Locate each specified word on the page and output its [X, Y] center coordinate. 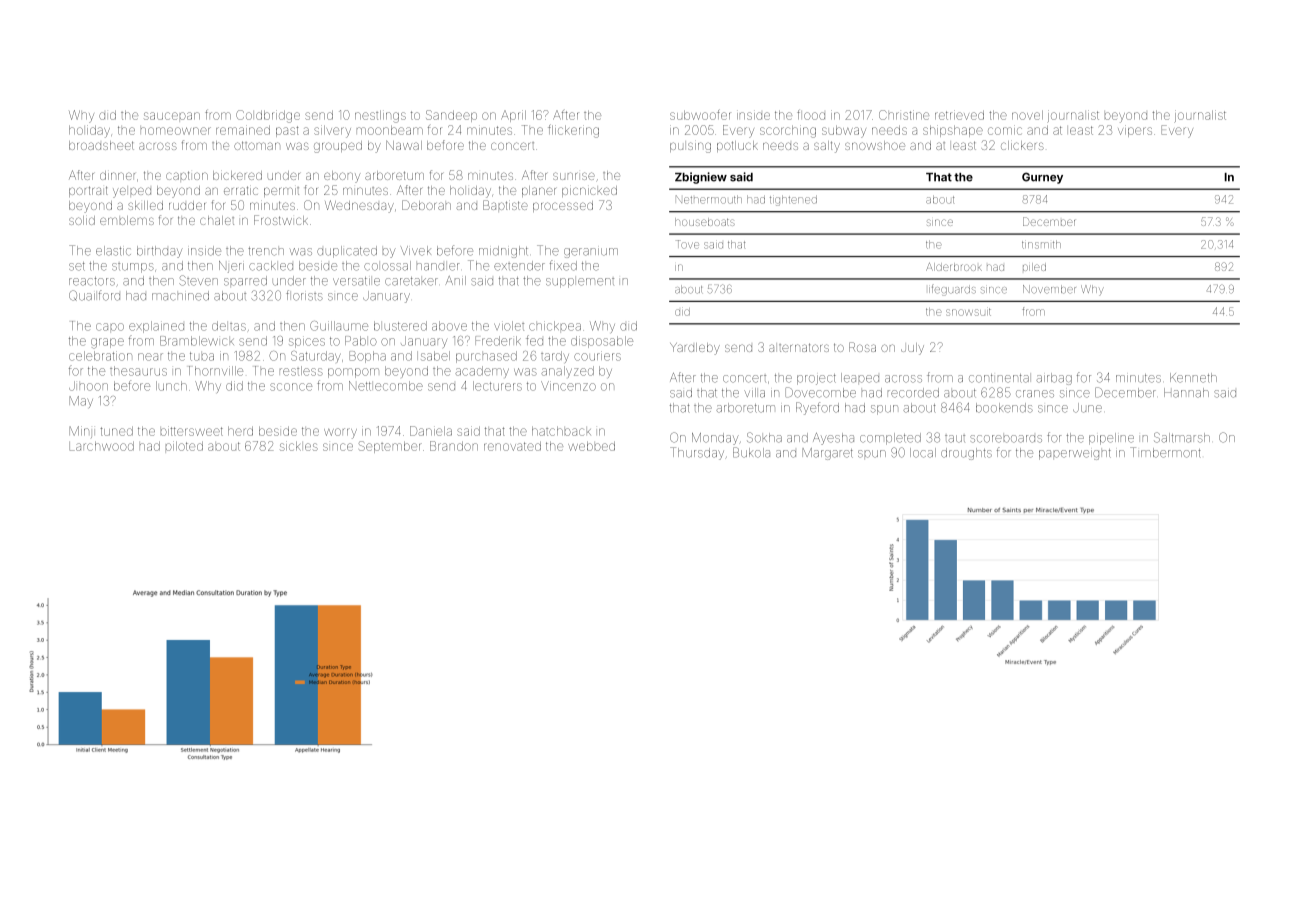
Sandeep [451, 116]
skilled [145, 205]
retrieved [959, 115]
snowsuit [968, 312]
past [287, 131]
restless [301, 371]
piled [1034, 267]
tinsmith [1041, 244]
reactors [92, 281]
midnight [503, 252]
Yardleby [695, 349]
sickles [299, 446]
